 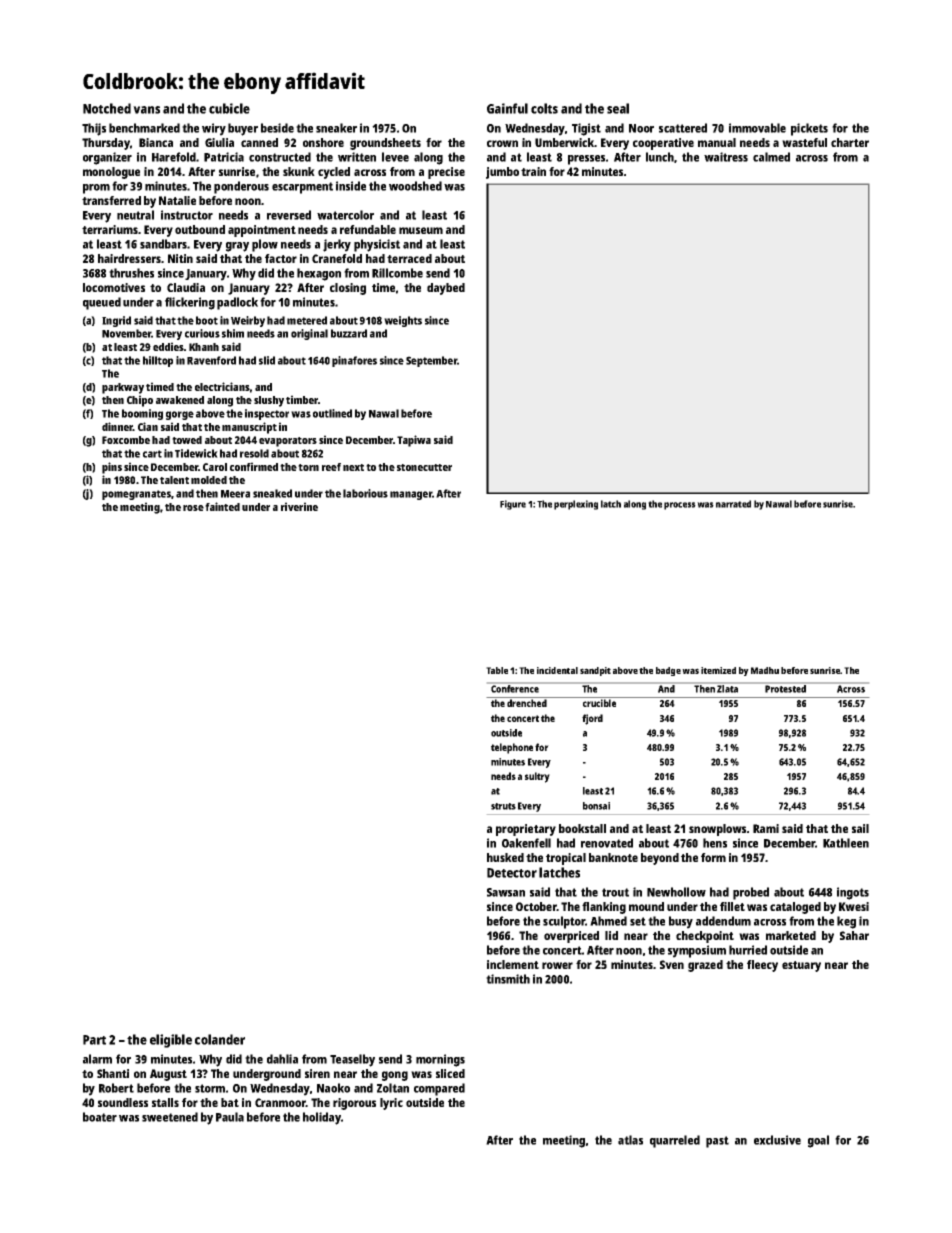 I want to click on slid, so click(x=267, y=360).
